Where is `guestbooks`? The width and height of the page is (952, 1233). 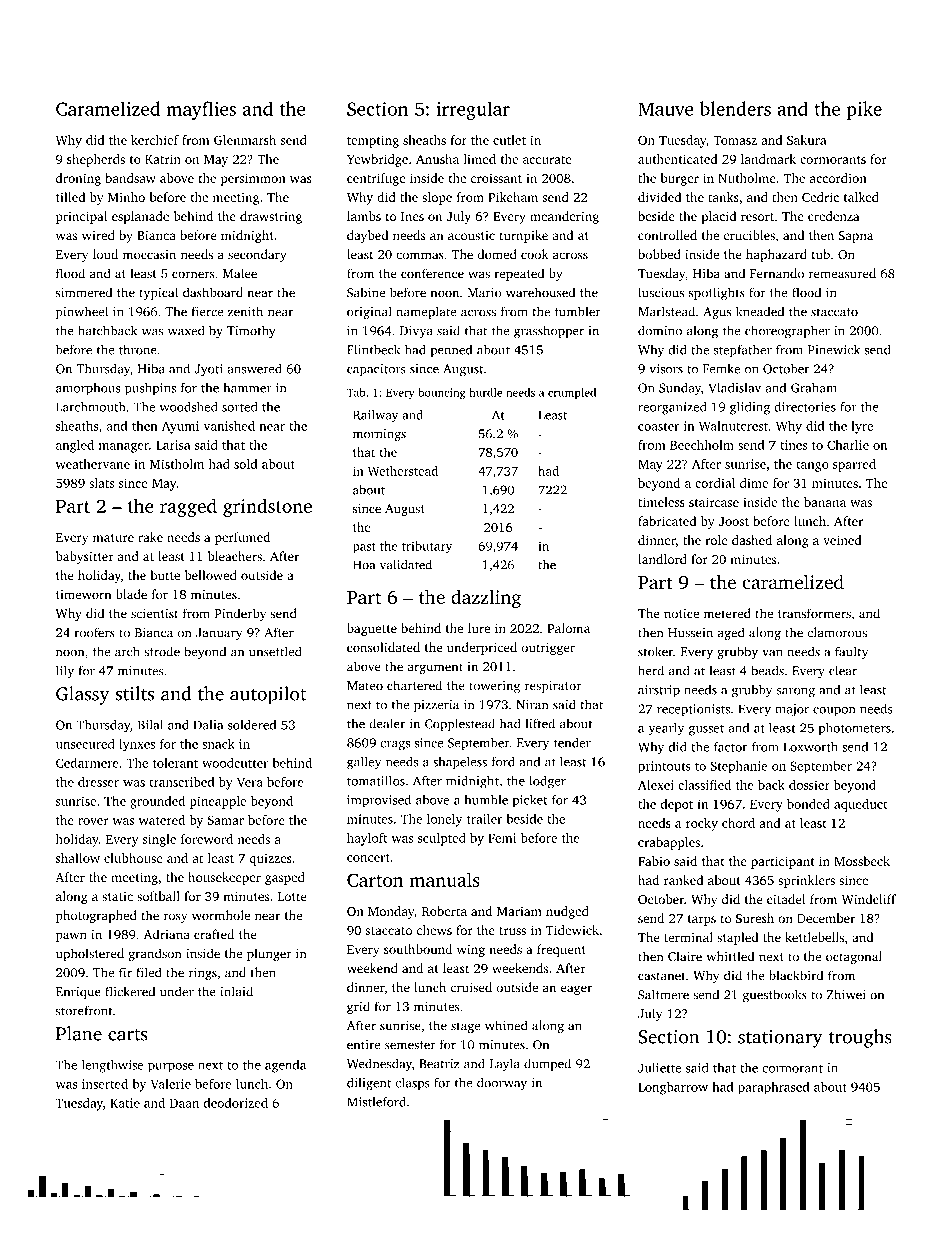
guestbooks is located at coordinates (775, 996).
